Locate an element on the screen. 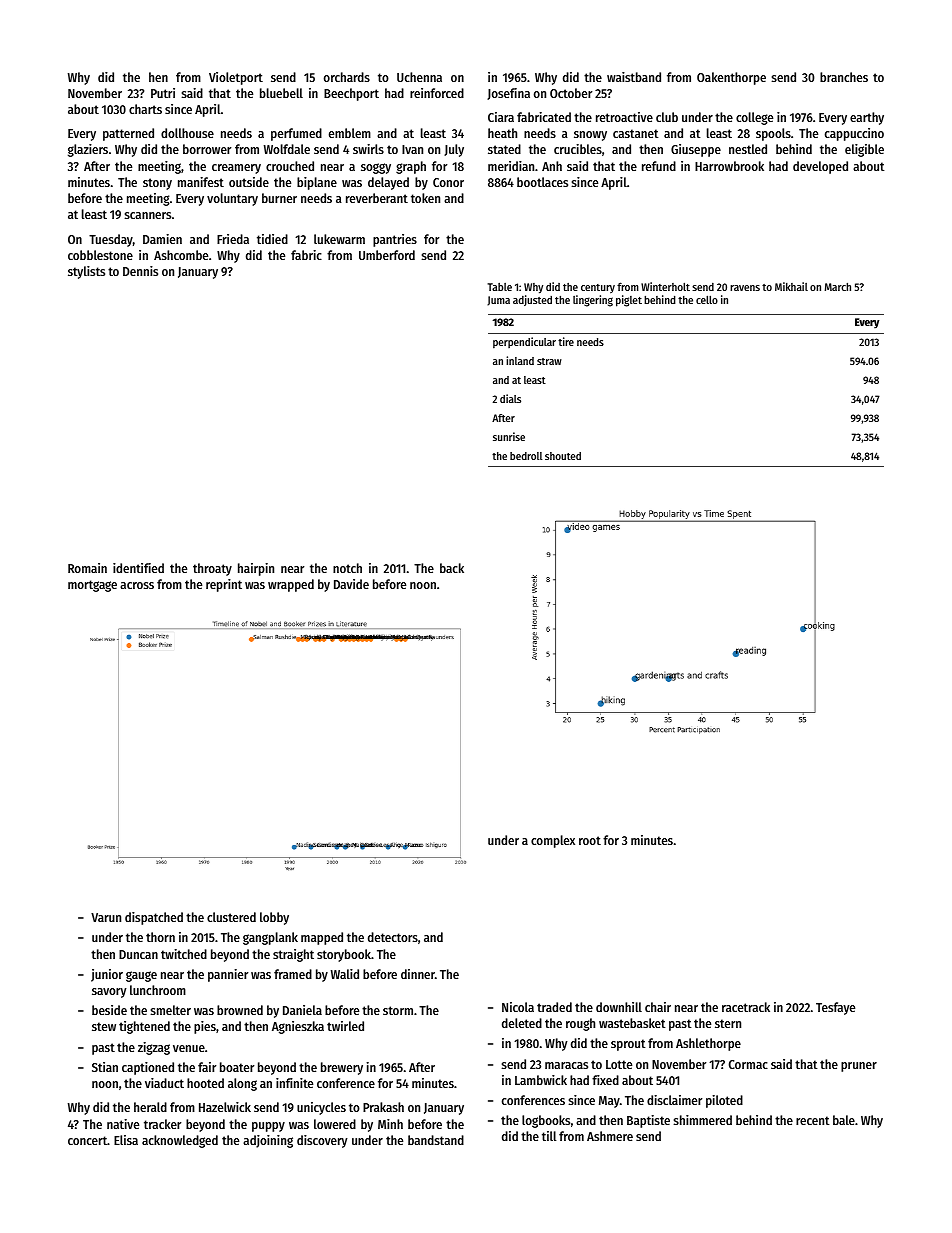 The width and height of the screenshot is (952, 1233). bandstand is located at coordinates (436, 1140).
